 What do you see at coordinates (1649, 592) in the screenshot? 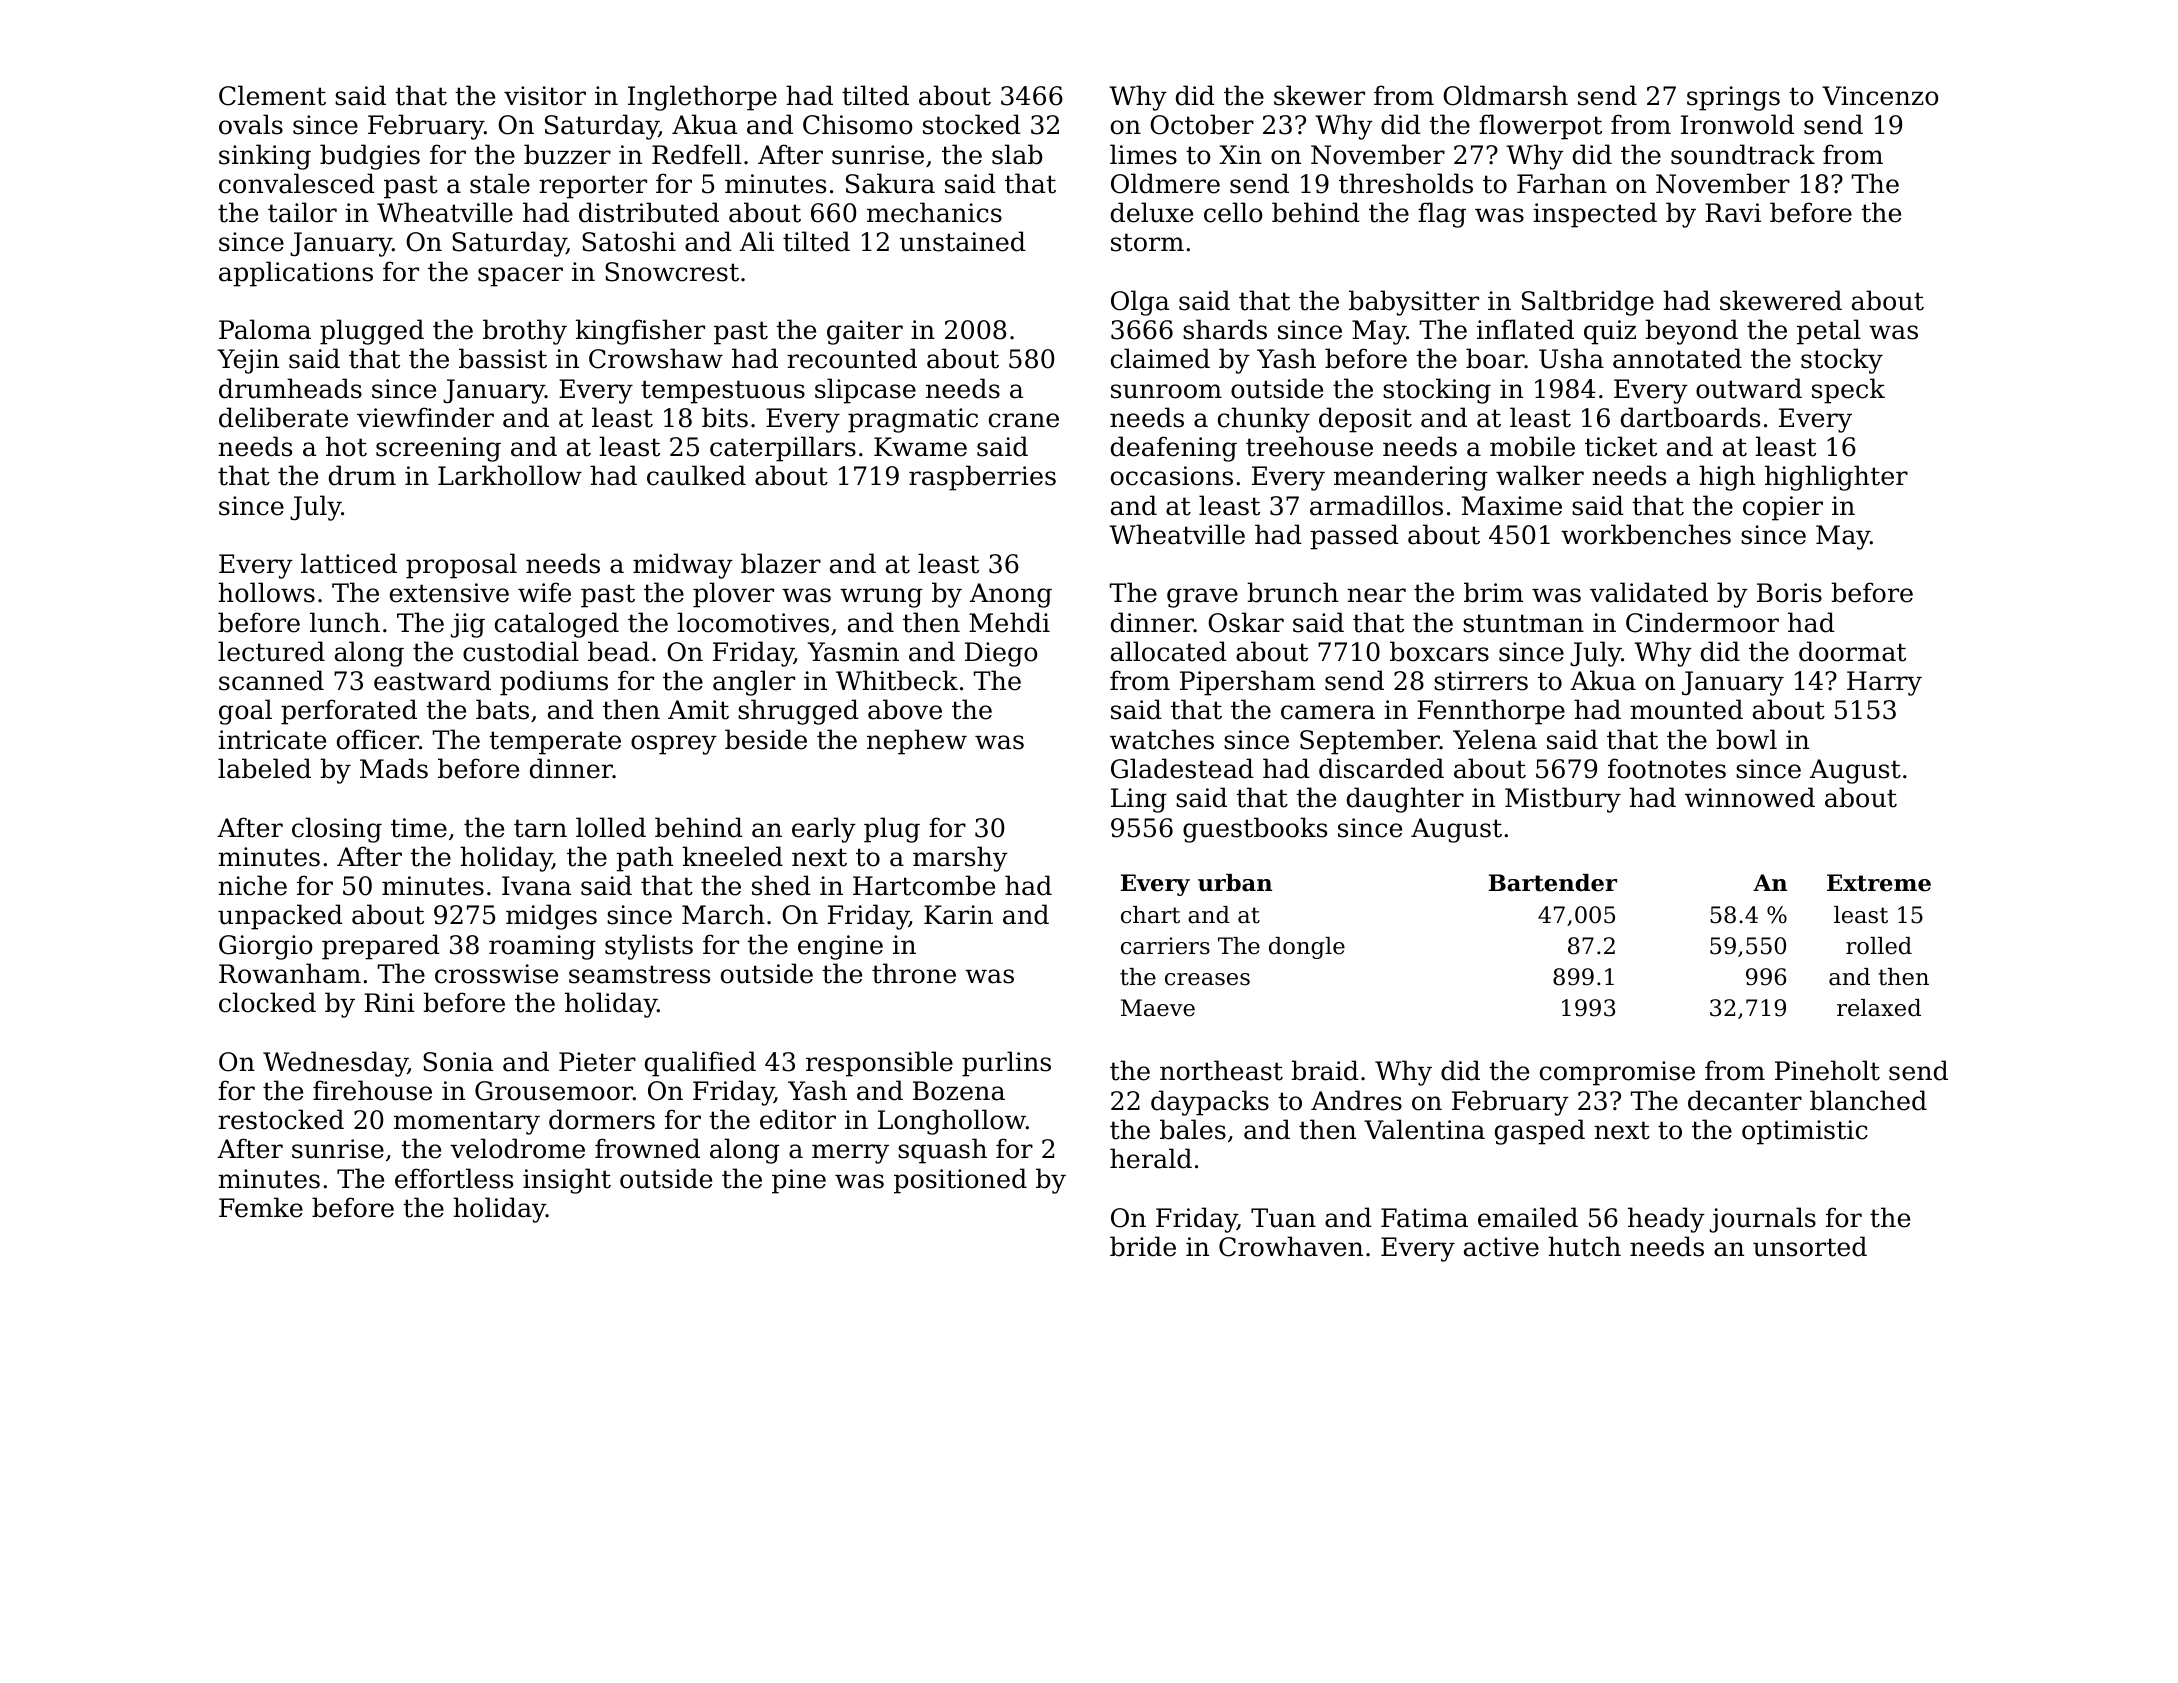
I see `validated` at bounding box center [1649, 592].
